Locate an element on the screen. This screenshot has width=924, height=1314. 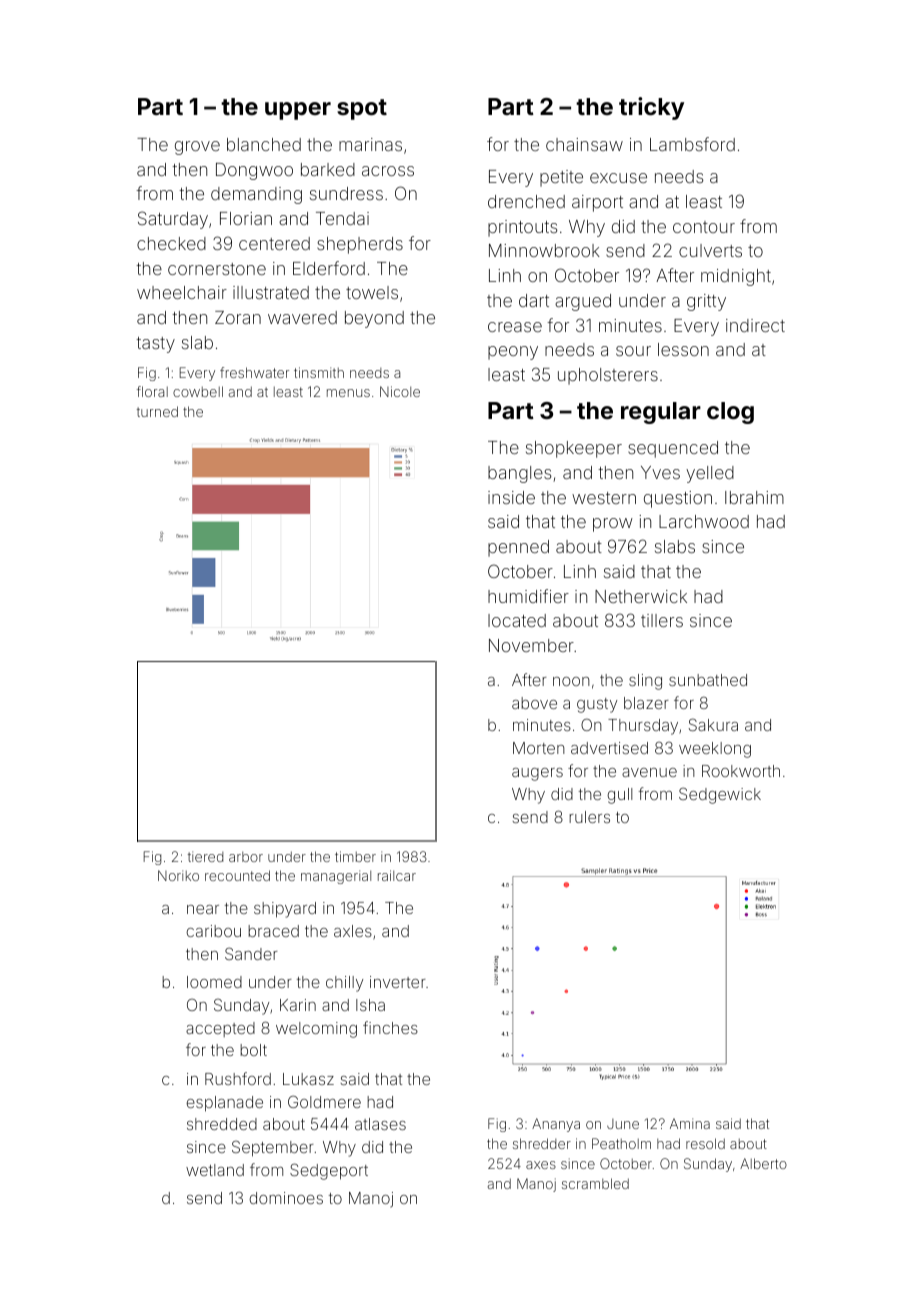
grove is located at coordinates (197, 148).
